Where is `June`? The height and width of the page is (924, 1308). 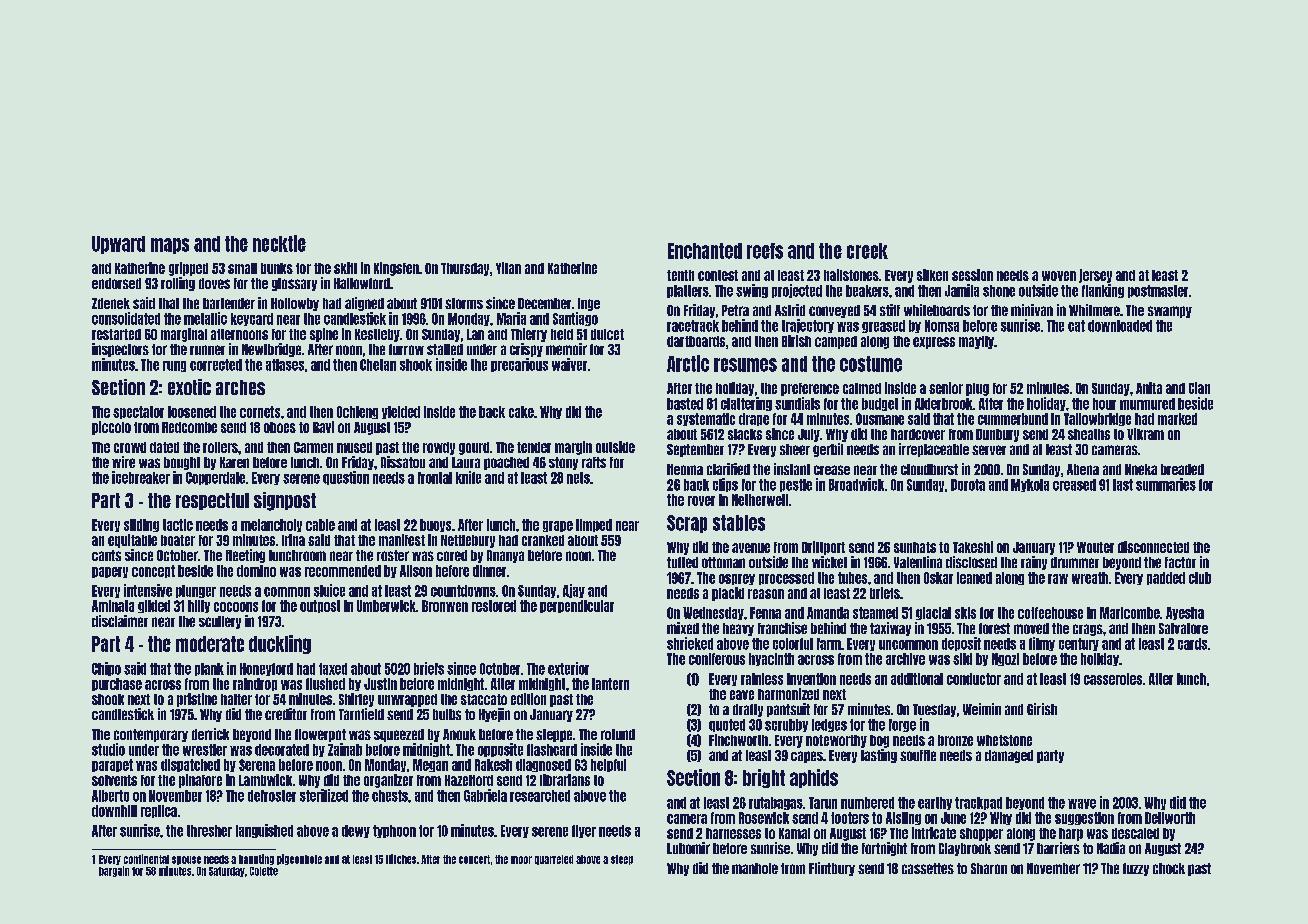
June is located at coordinates (953, 818).
